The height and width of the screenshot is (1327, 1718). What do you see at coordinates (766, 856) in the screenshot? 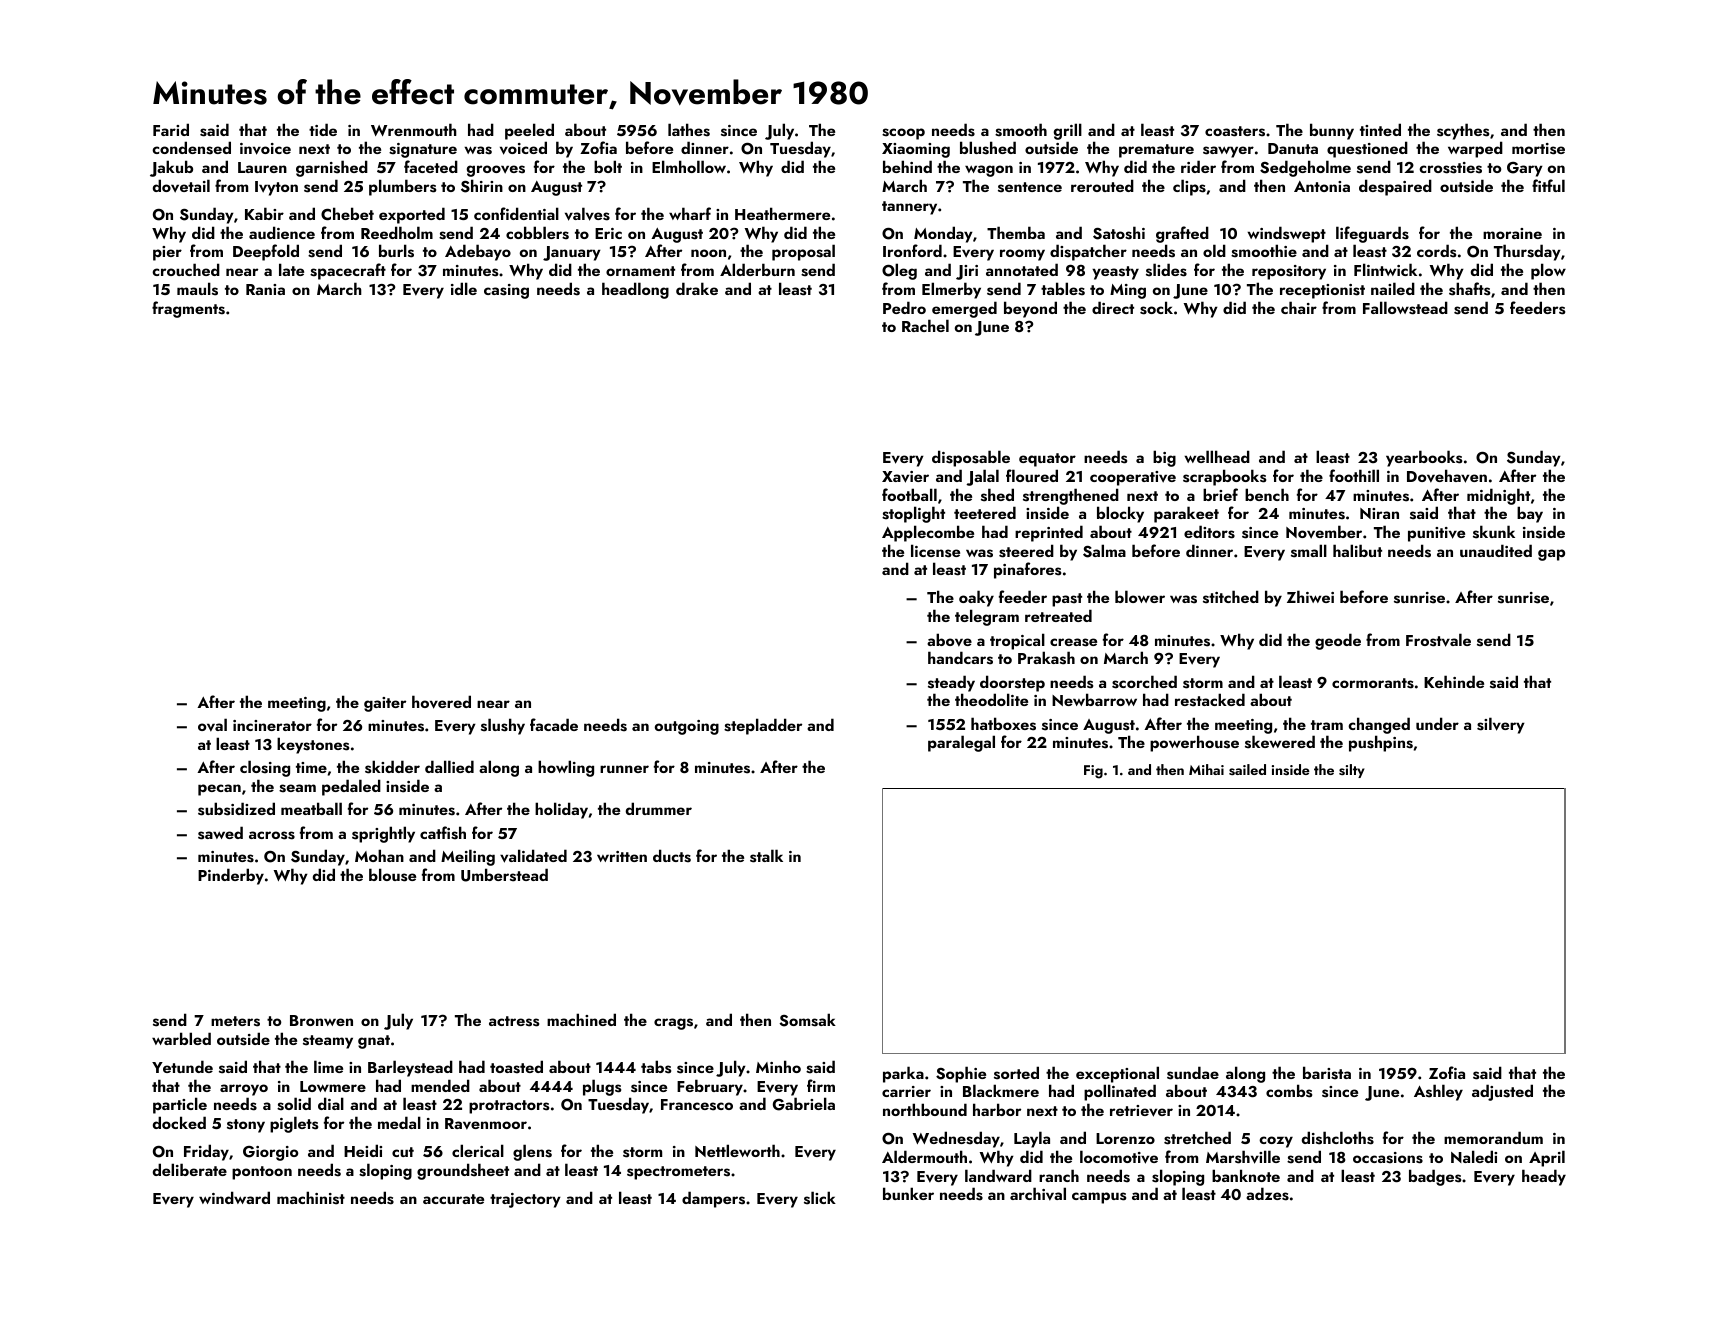
I see `stalk` at bounding box center [766, 856].
